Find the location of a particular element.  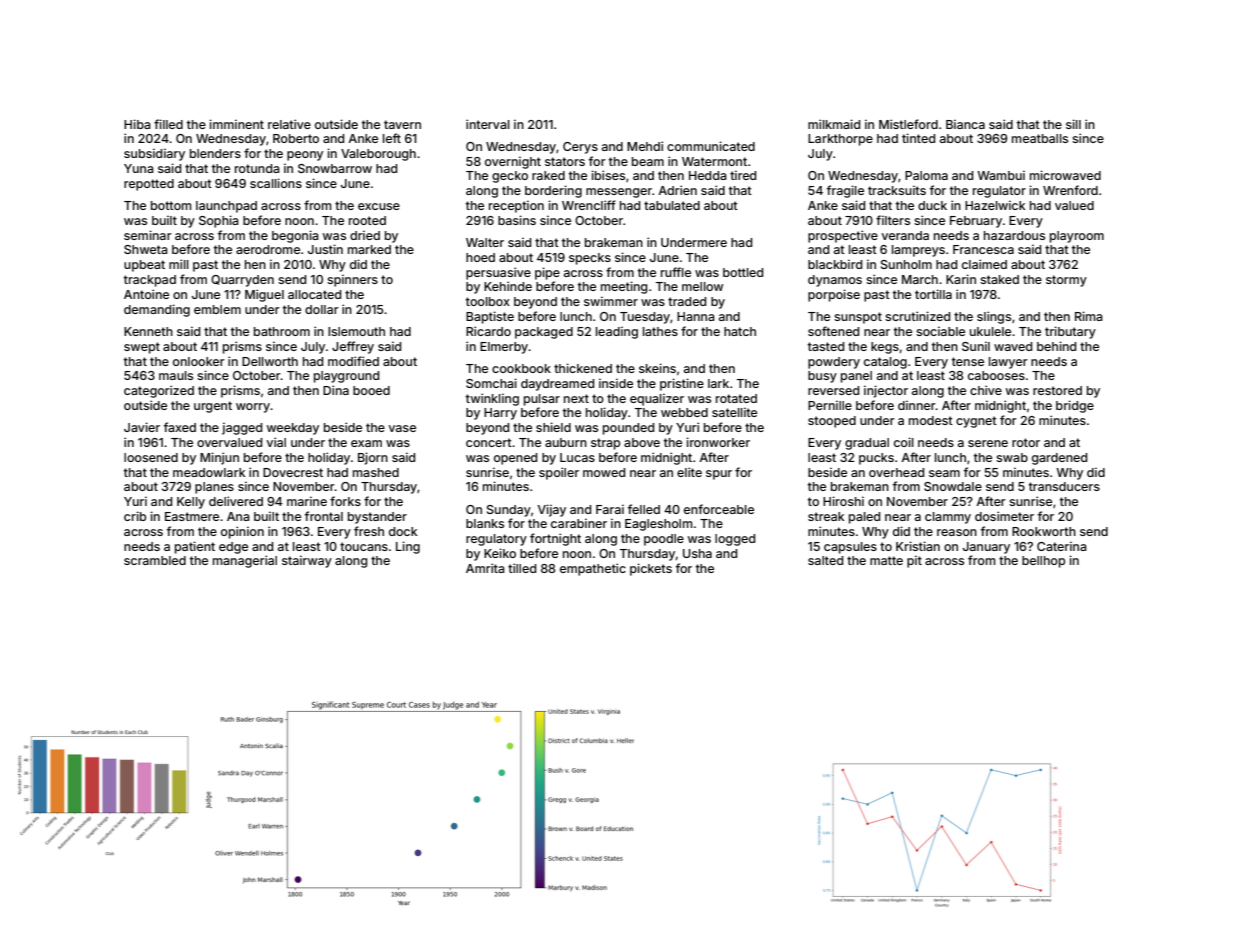

mashed is located at coordinates (376, 472).
